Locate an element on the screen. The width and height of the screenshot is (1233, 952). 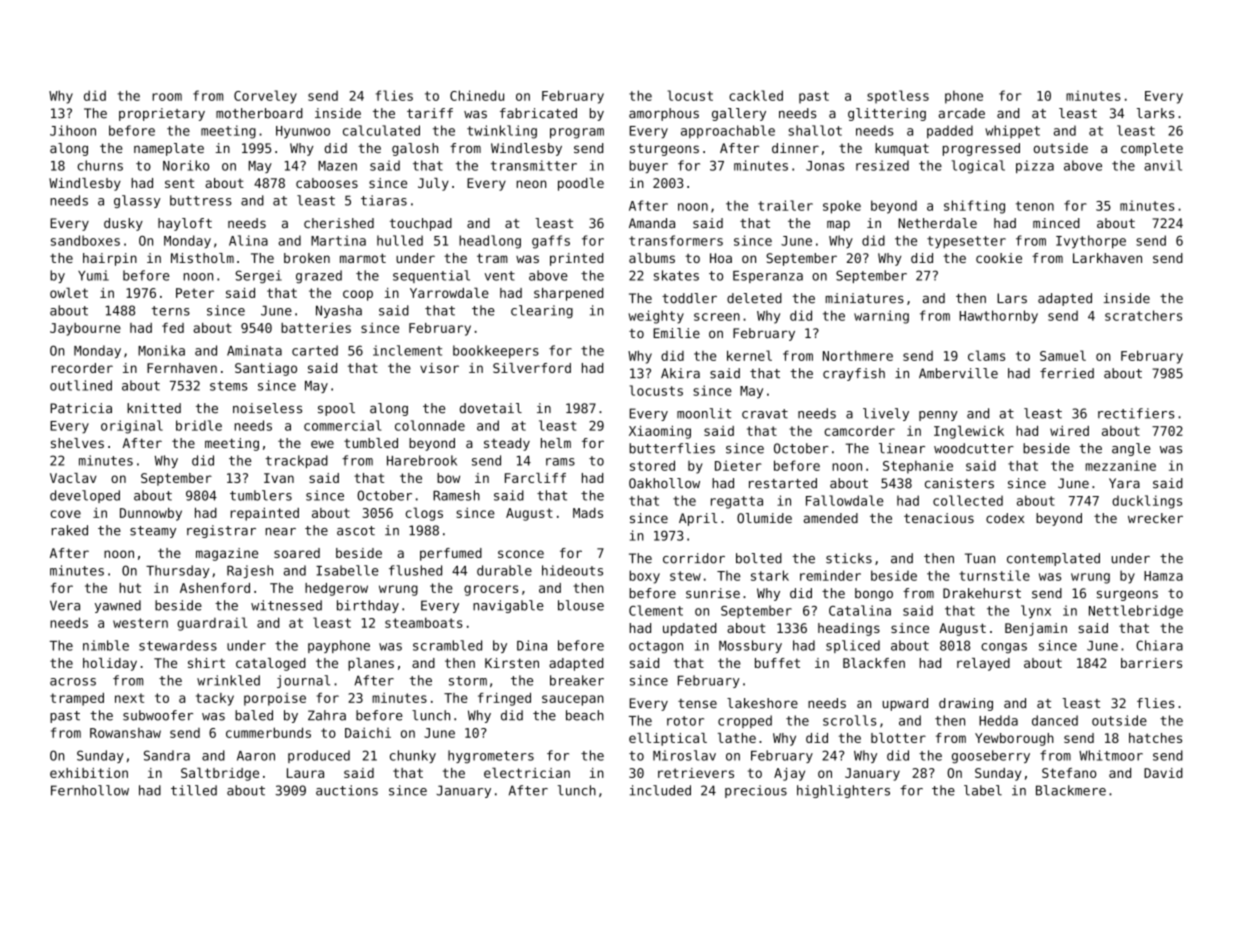
Silverford is located at coordinates (532, 368).
